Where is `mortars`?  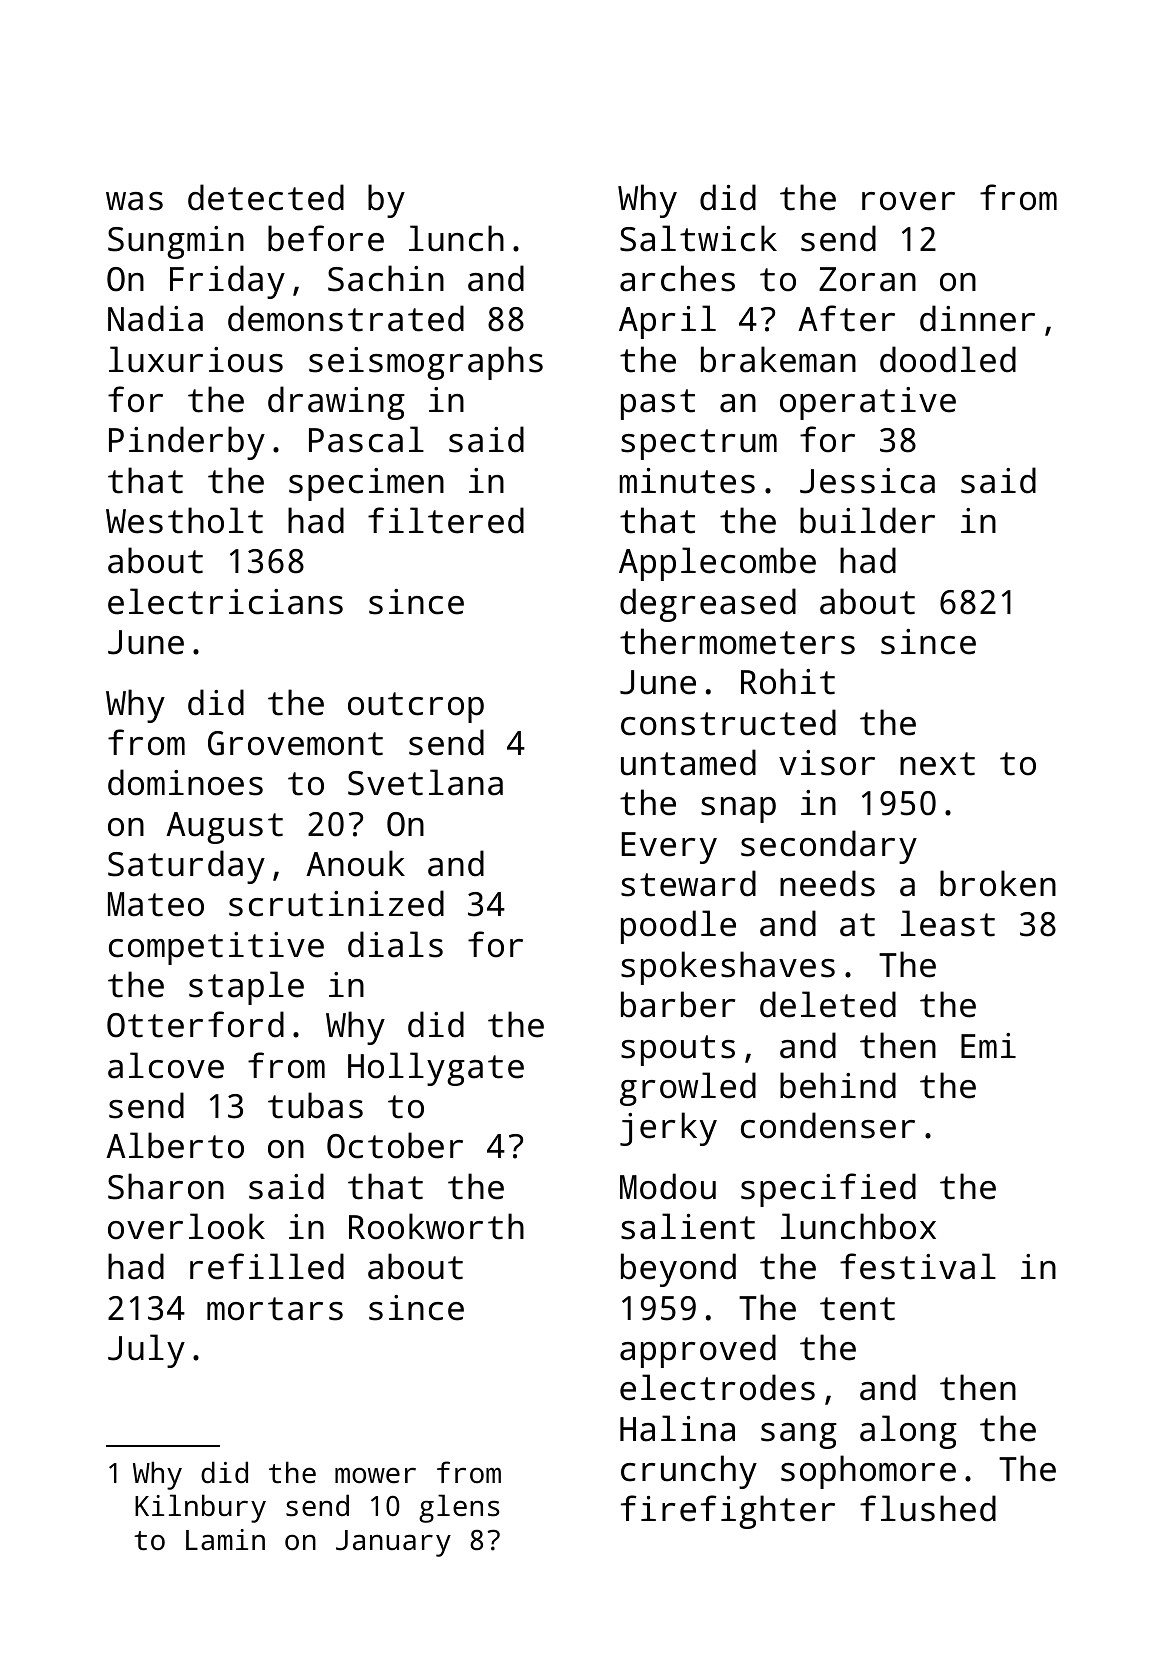 mortars is located at coordinates (275, 1309).
